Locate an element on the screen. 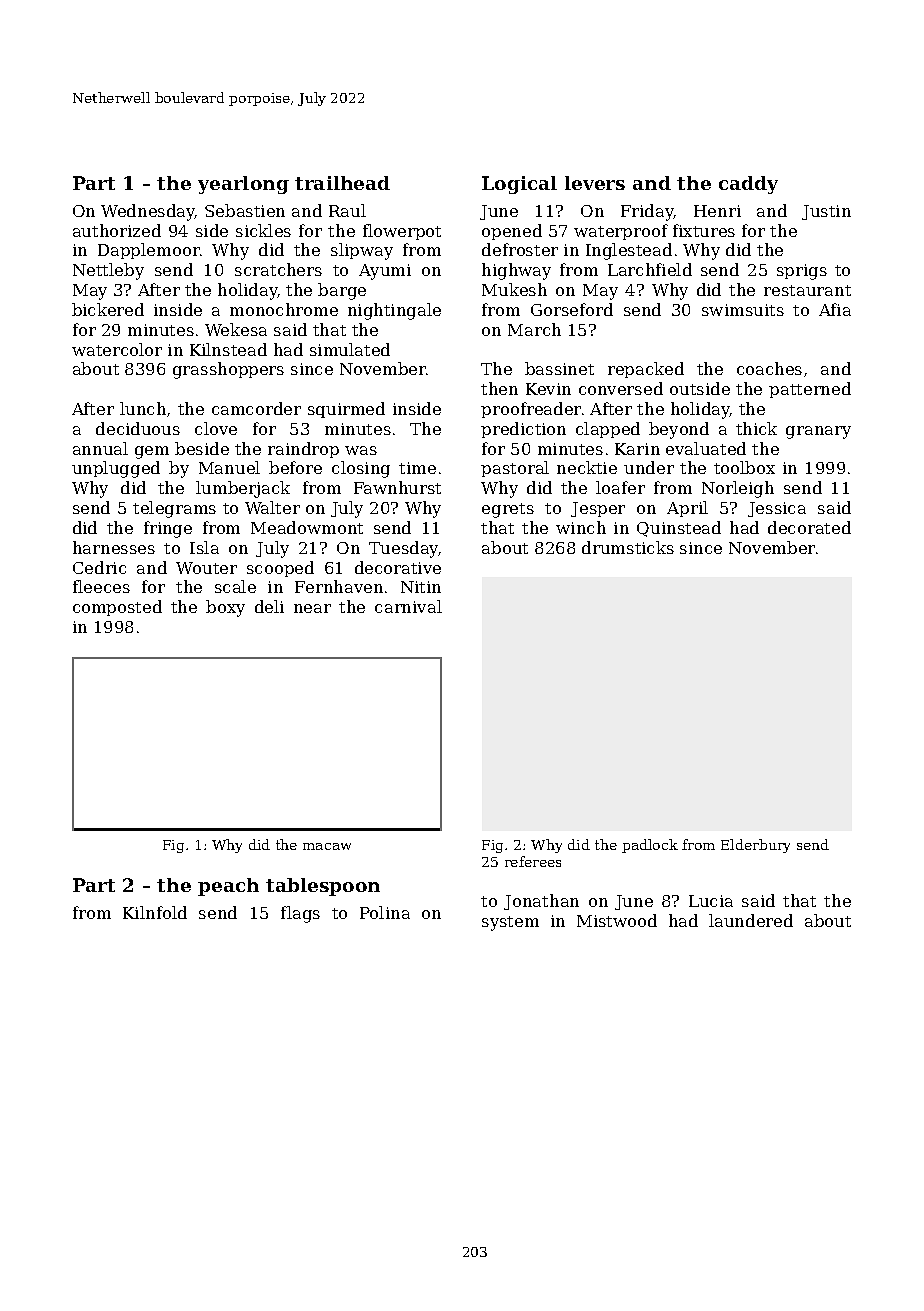  scratchers is located at coordinates (278, 269).
